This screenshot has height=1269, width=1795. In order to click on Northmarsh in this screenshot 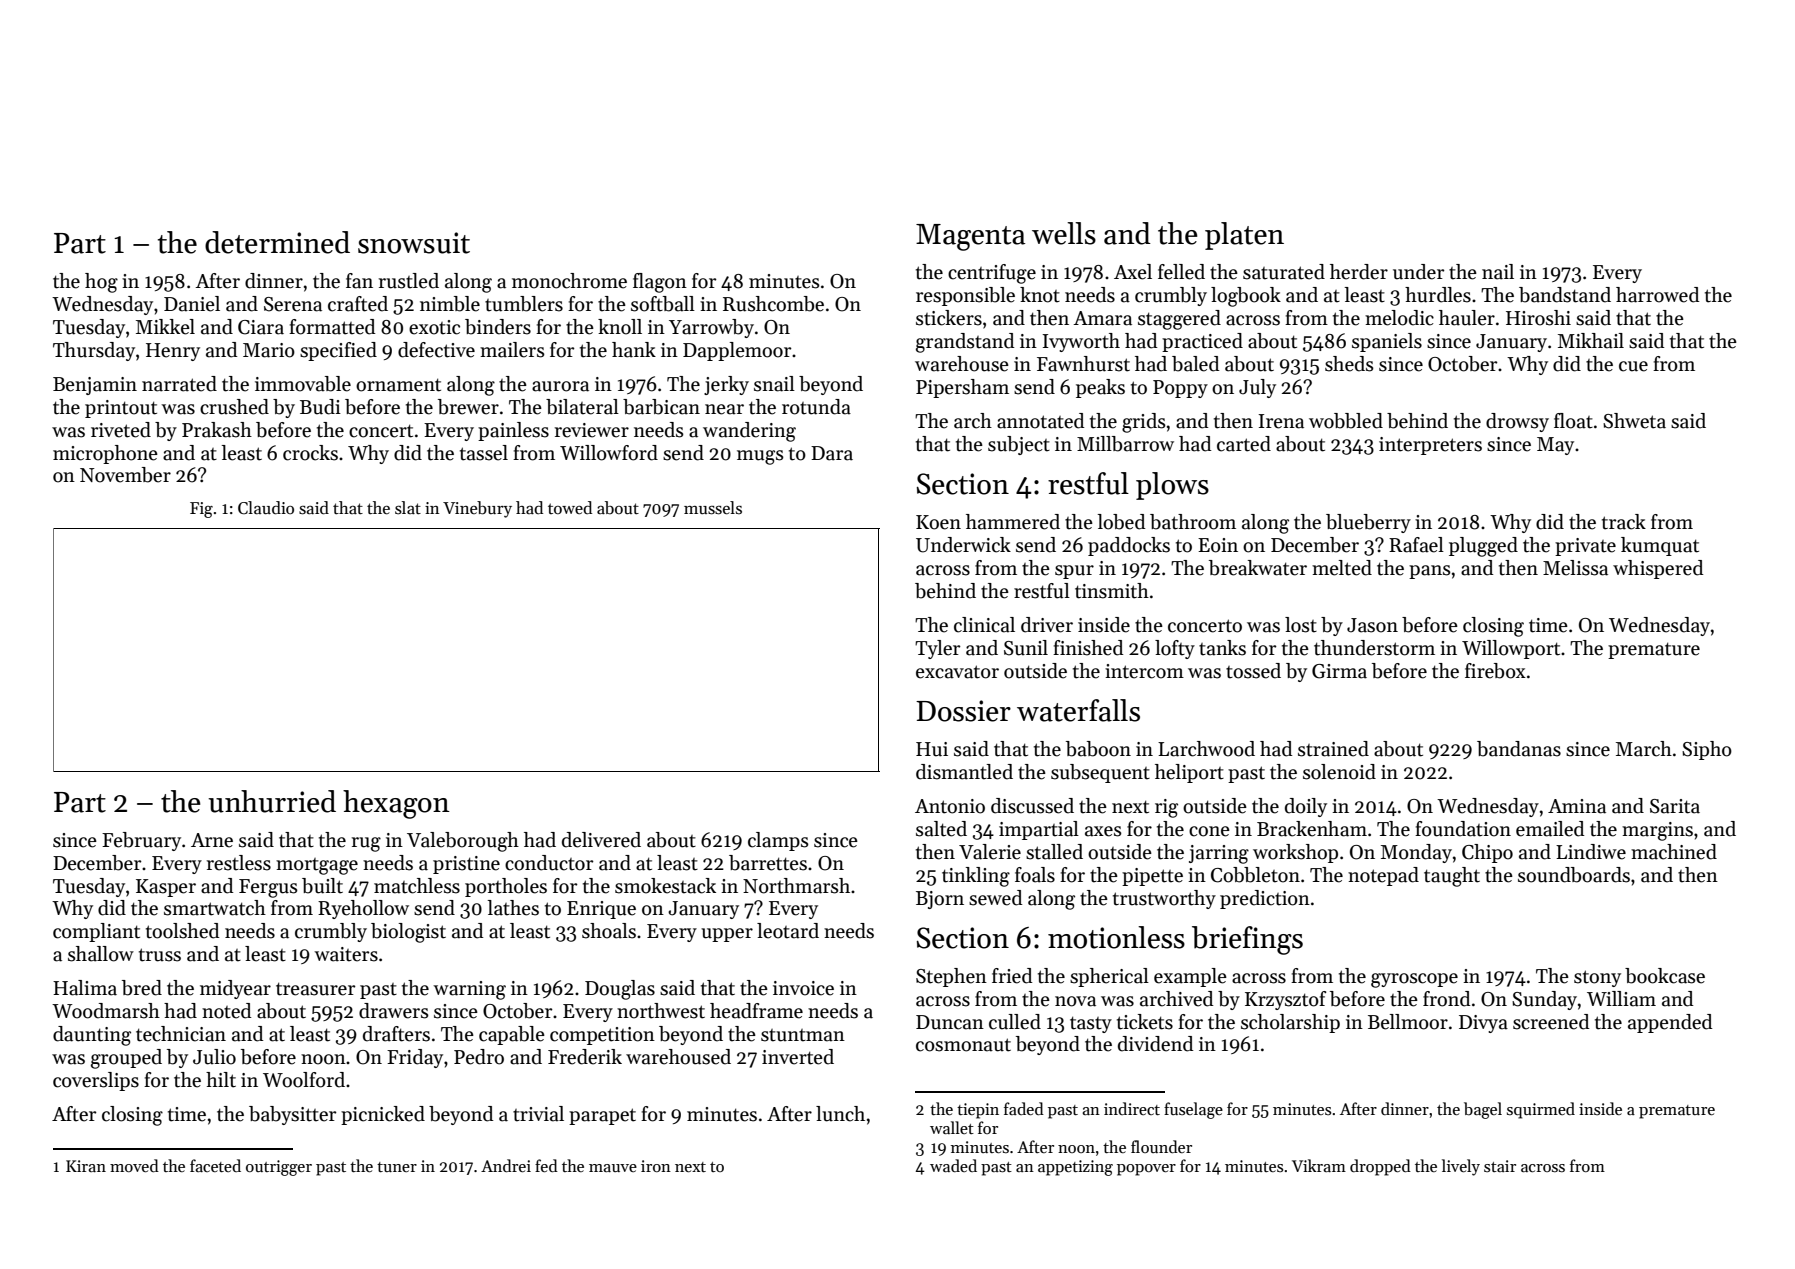, I will do `click(796, 886)`.
